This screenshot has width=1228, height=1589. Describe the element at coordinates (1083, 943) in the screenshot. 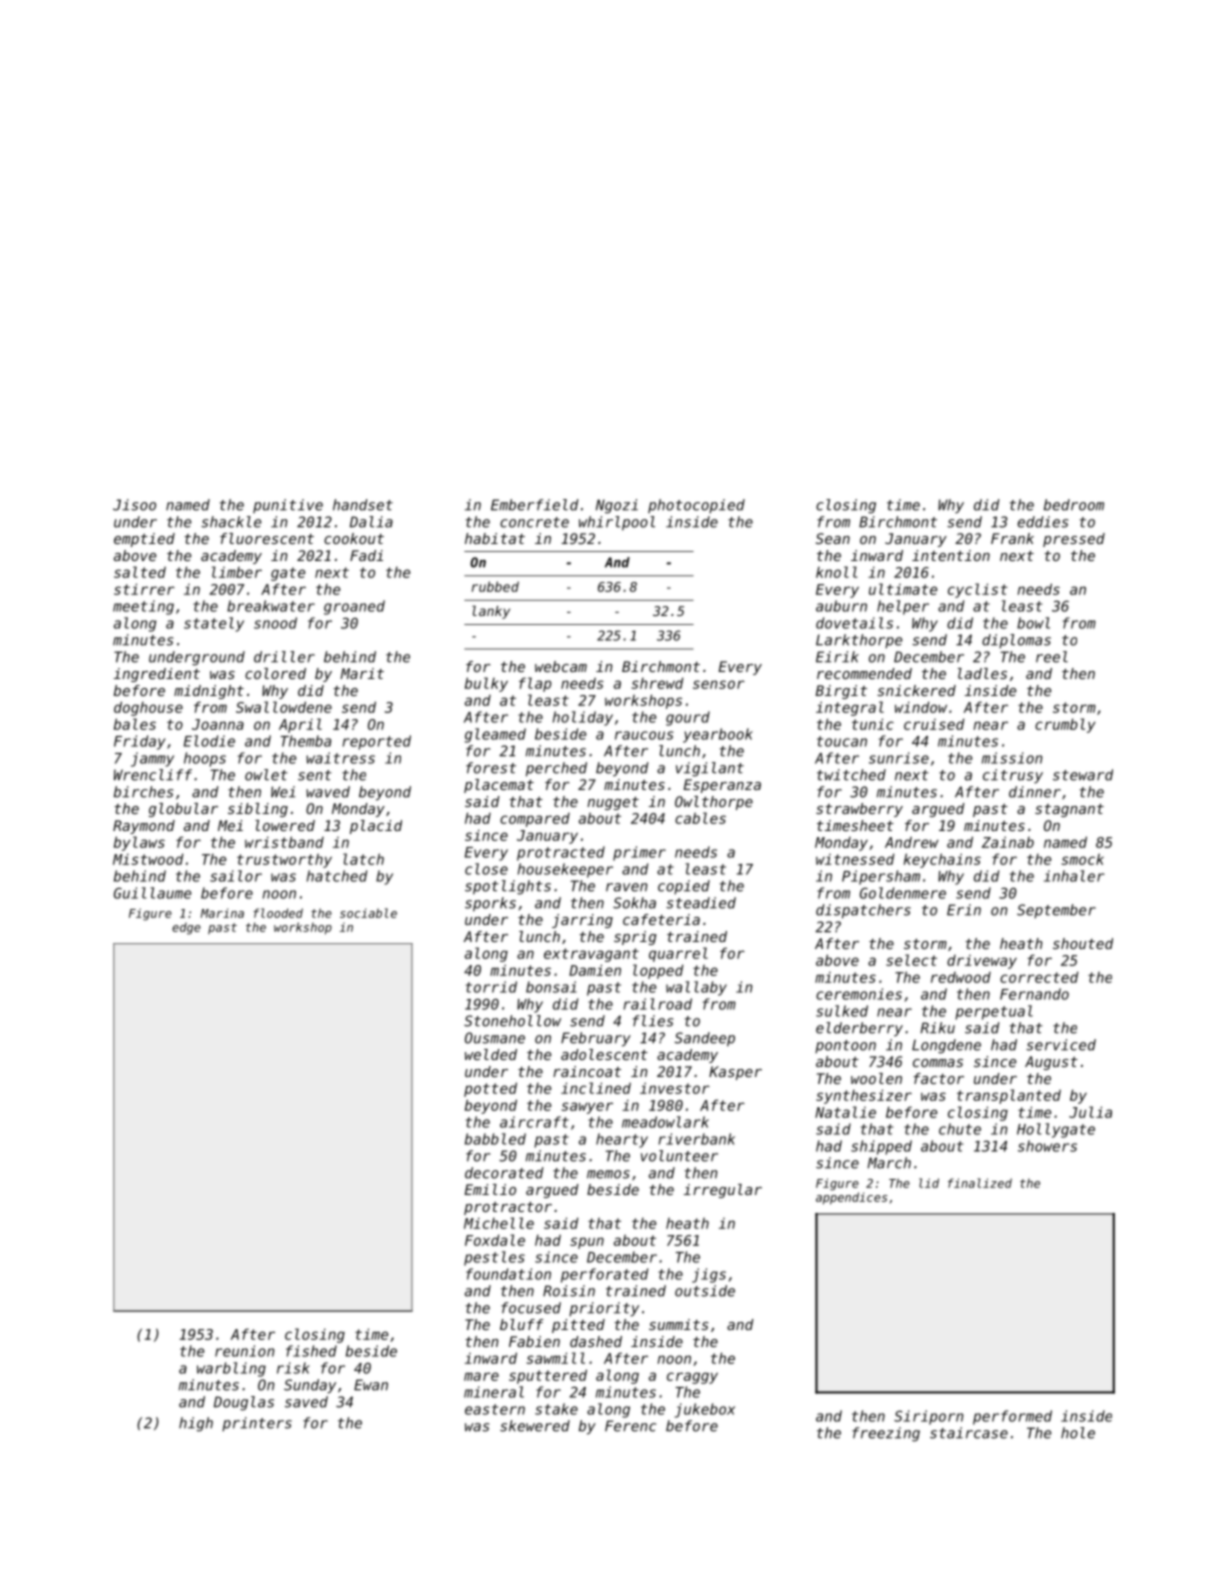

I see `shouted` at that location.
